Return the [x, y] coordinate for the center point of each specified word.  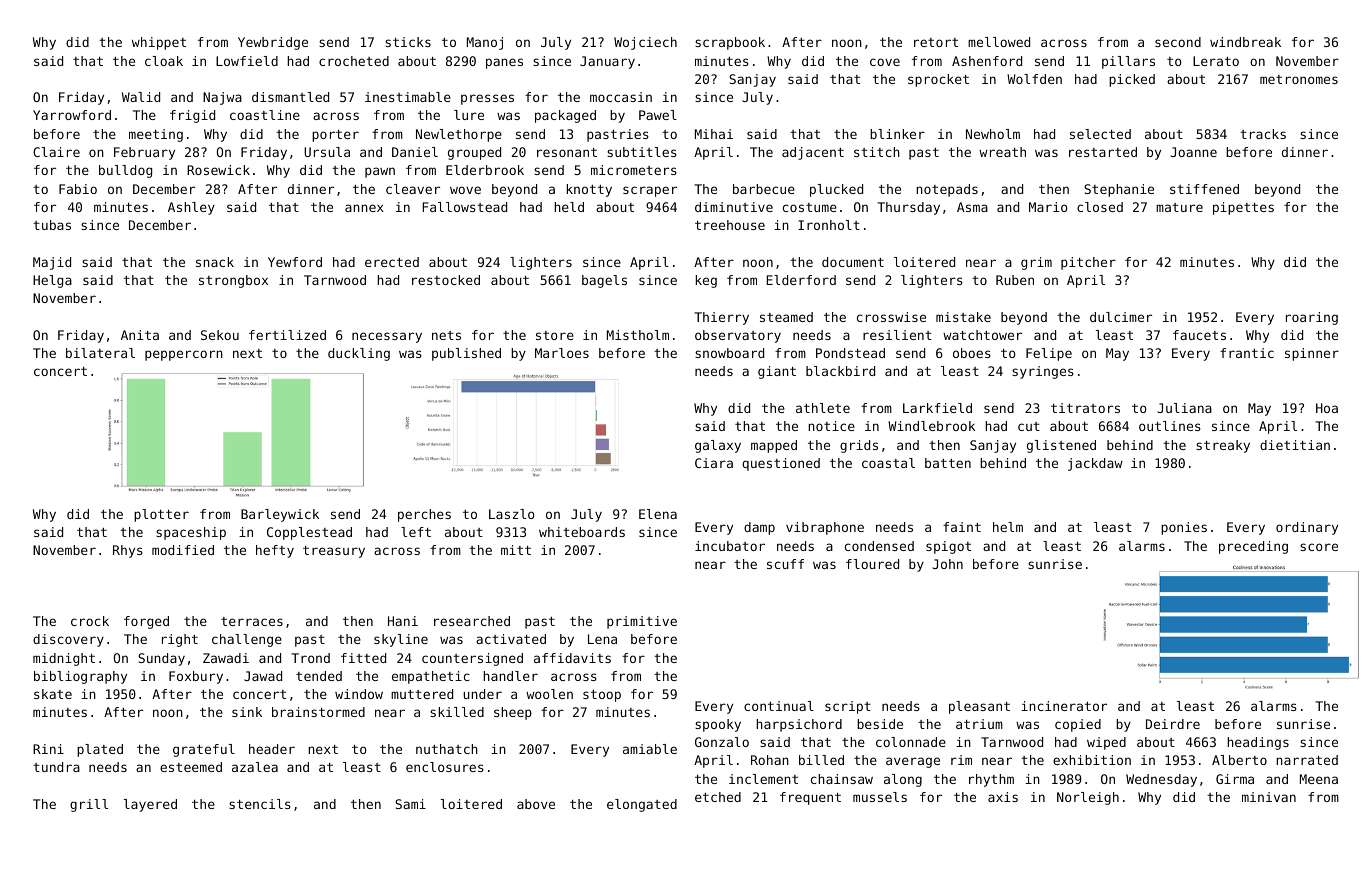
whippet [159, 43]
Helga [52, 281]
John [948, 564]
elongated [642, 805]
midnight [64, 659]
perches [424, 515]
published [466, 354]
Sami [410, 804]
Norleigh [1088, 798]
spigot [948, 547]
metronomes [1299, 79]
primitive [642, 622]
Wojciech [645, 43]
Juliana [1185, 408]
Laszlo [512, 514]
